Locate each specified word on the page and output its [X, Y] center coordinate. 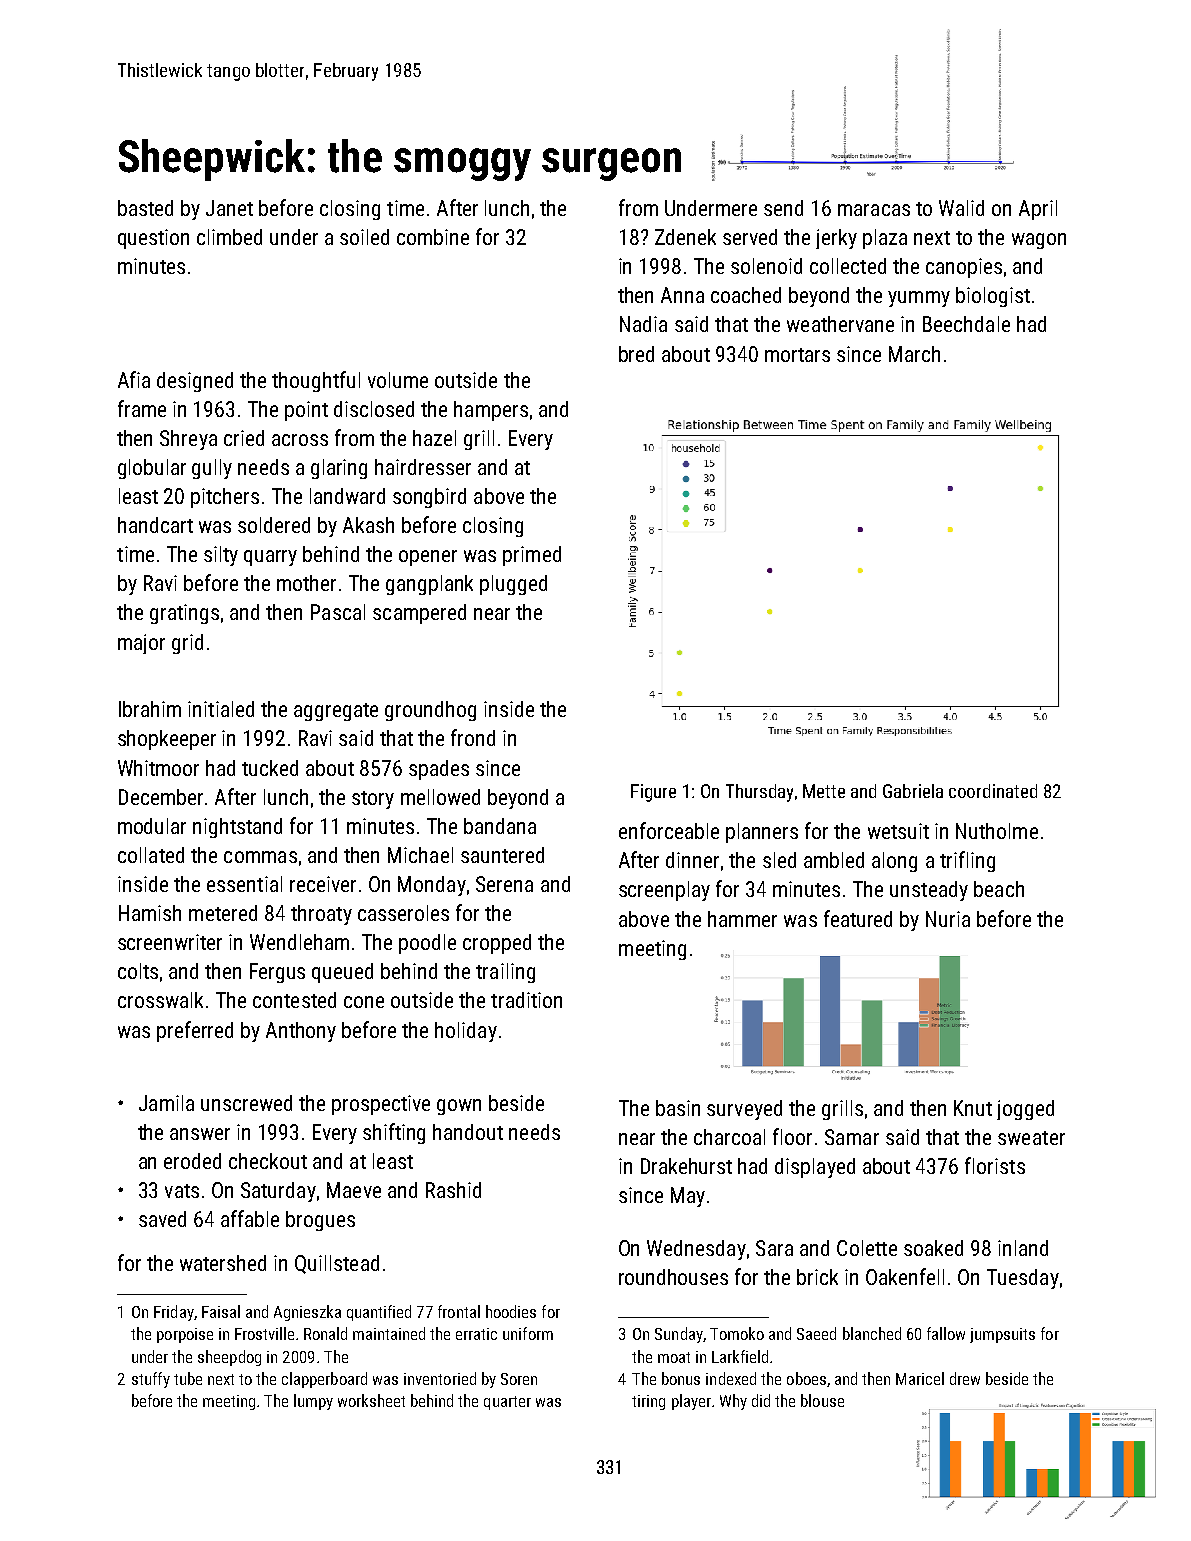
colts [138, 971]
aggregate [336, 712]
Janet [229, 208]
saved [162, 1219]
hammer [742, 919]
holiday [466, 1032]
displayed [815, 1168]
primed [532, 556]
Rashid [453, 1190]
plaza [885, 239]
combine [433, 237]
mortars [797, 355]
